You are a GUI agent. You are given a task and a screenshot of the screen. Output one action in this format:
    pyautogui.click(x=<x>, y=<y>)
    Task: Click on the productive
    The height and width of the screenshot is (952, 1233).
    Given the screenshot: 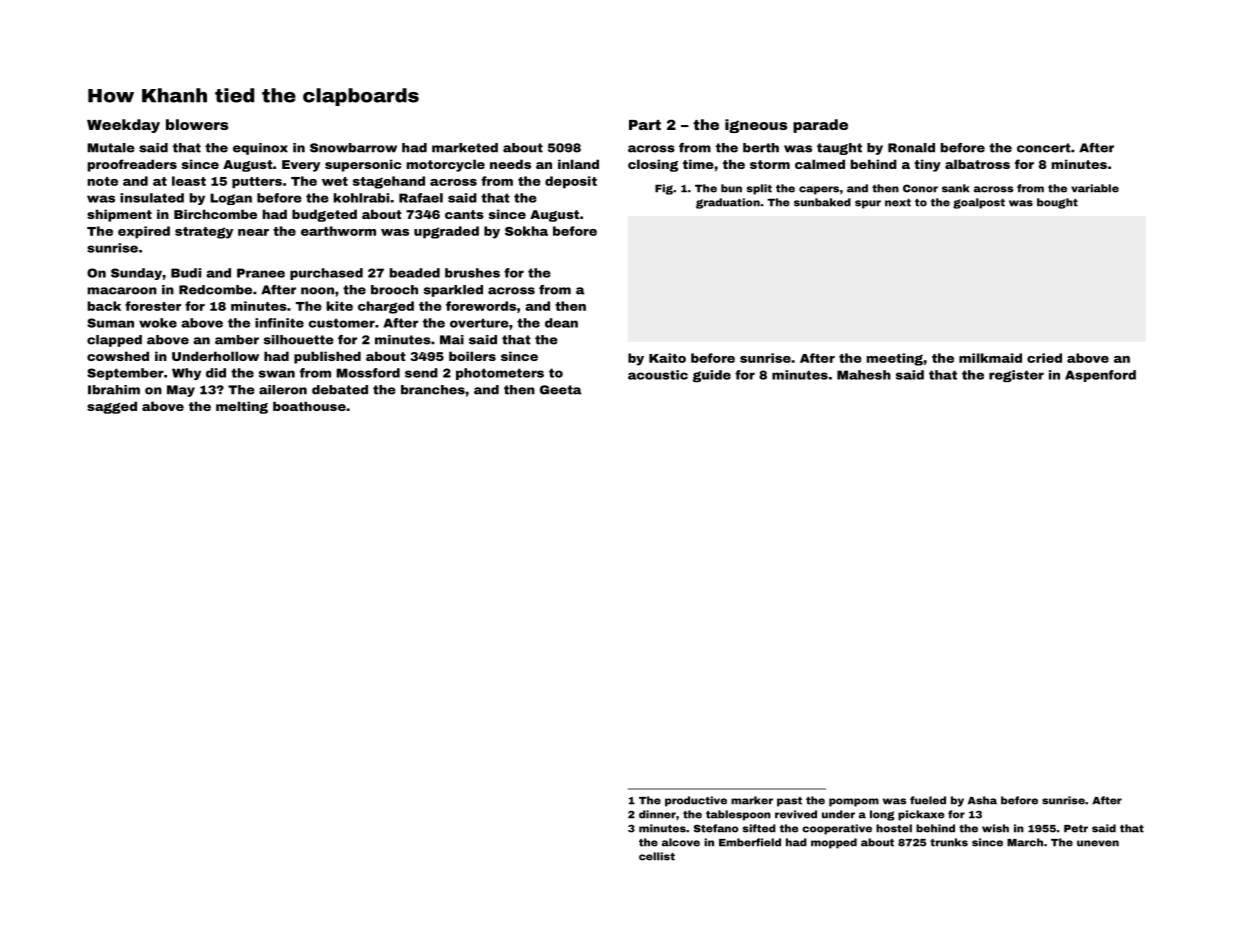 What is the action you would take?
    pyautogui.click(x=696, y=801)
